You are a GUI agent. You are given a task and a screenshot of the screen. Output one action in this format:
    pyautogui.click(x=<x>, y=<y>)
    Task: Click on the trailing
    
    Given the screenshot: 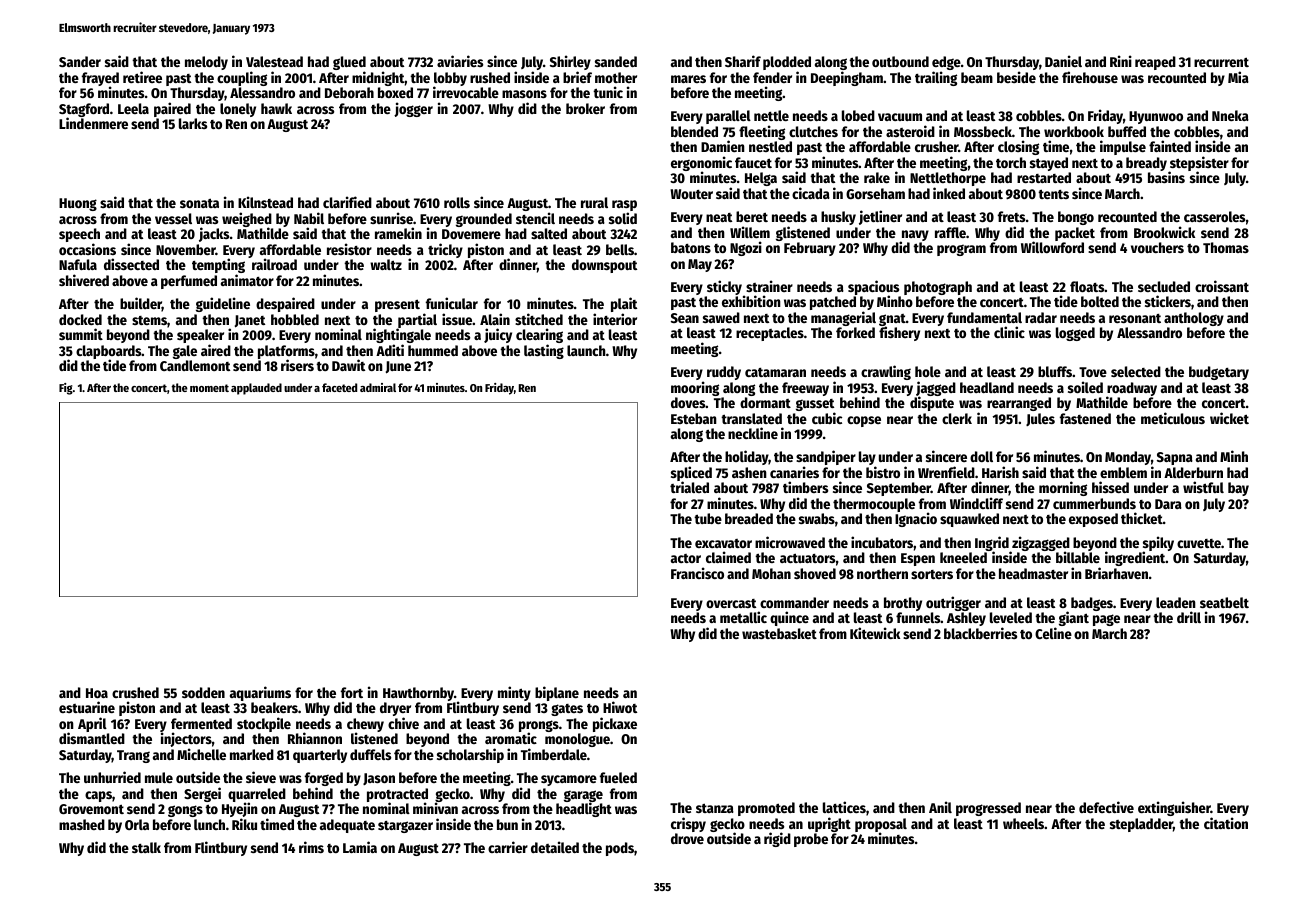 What is the action you would take?
    pyautogui.click(x=936, y=78)
